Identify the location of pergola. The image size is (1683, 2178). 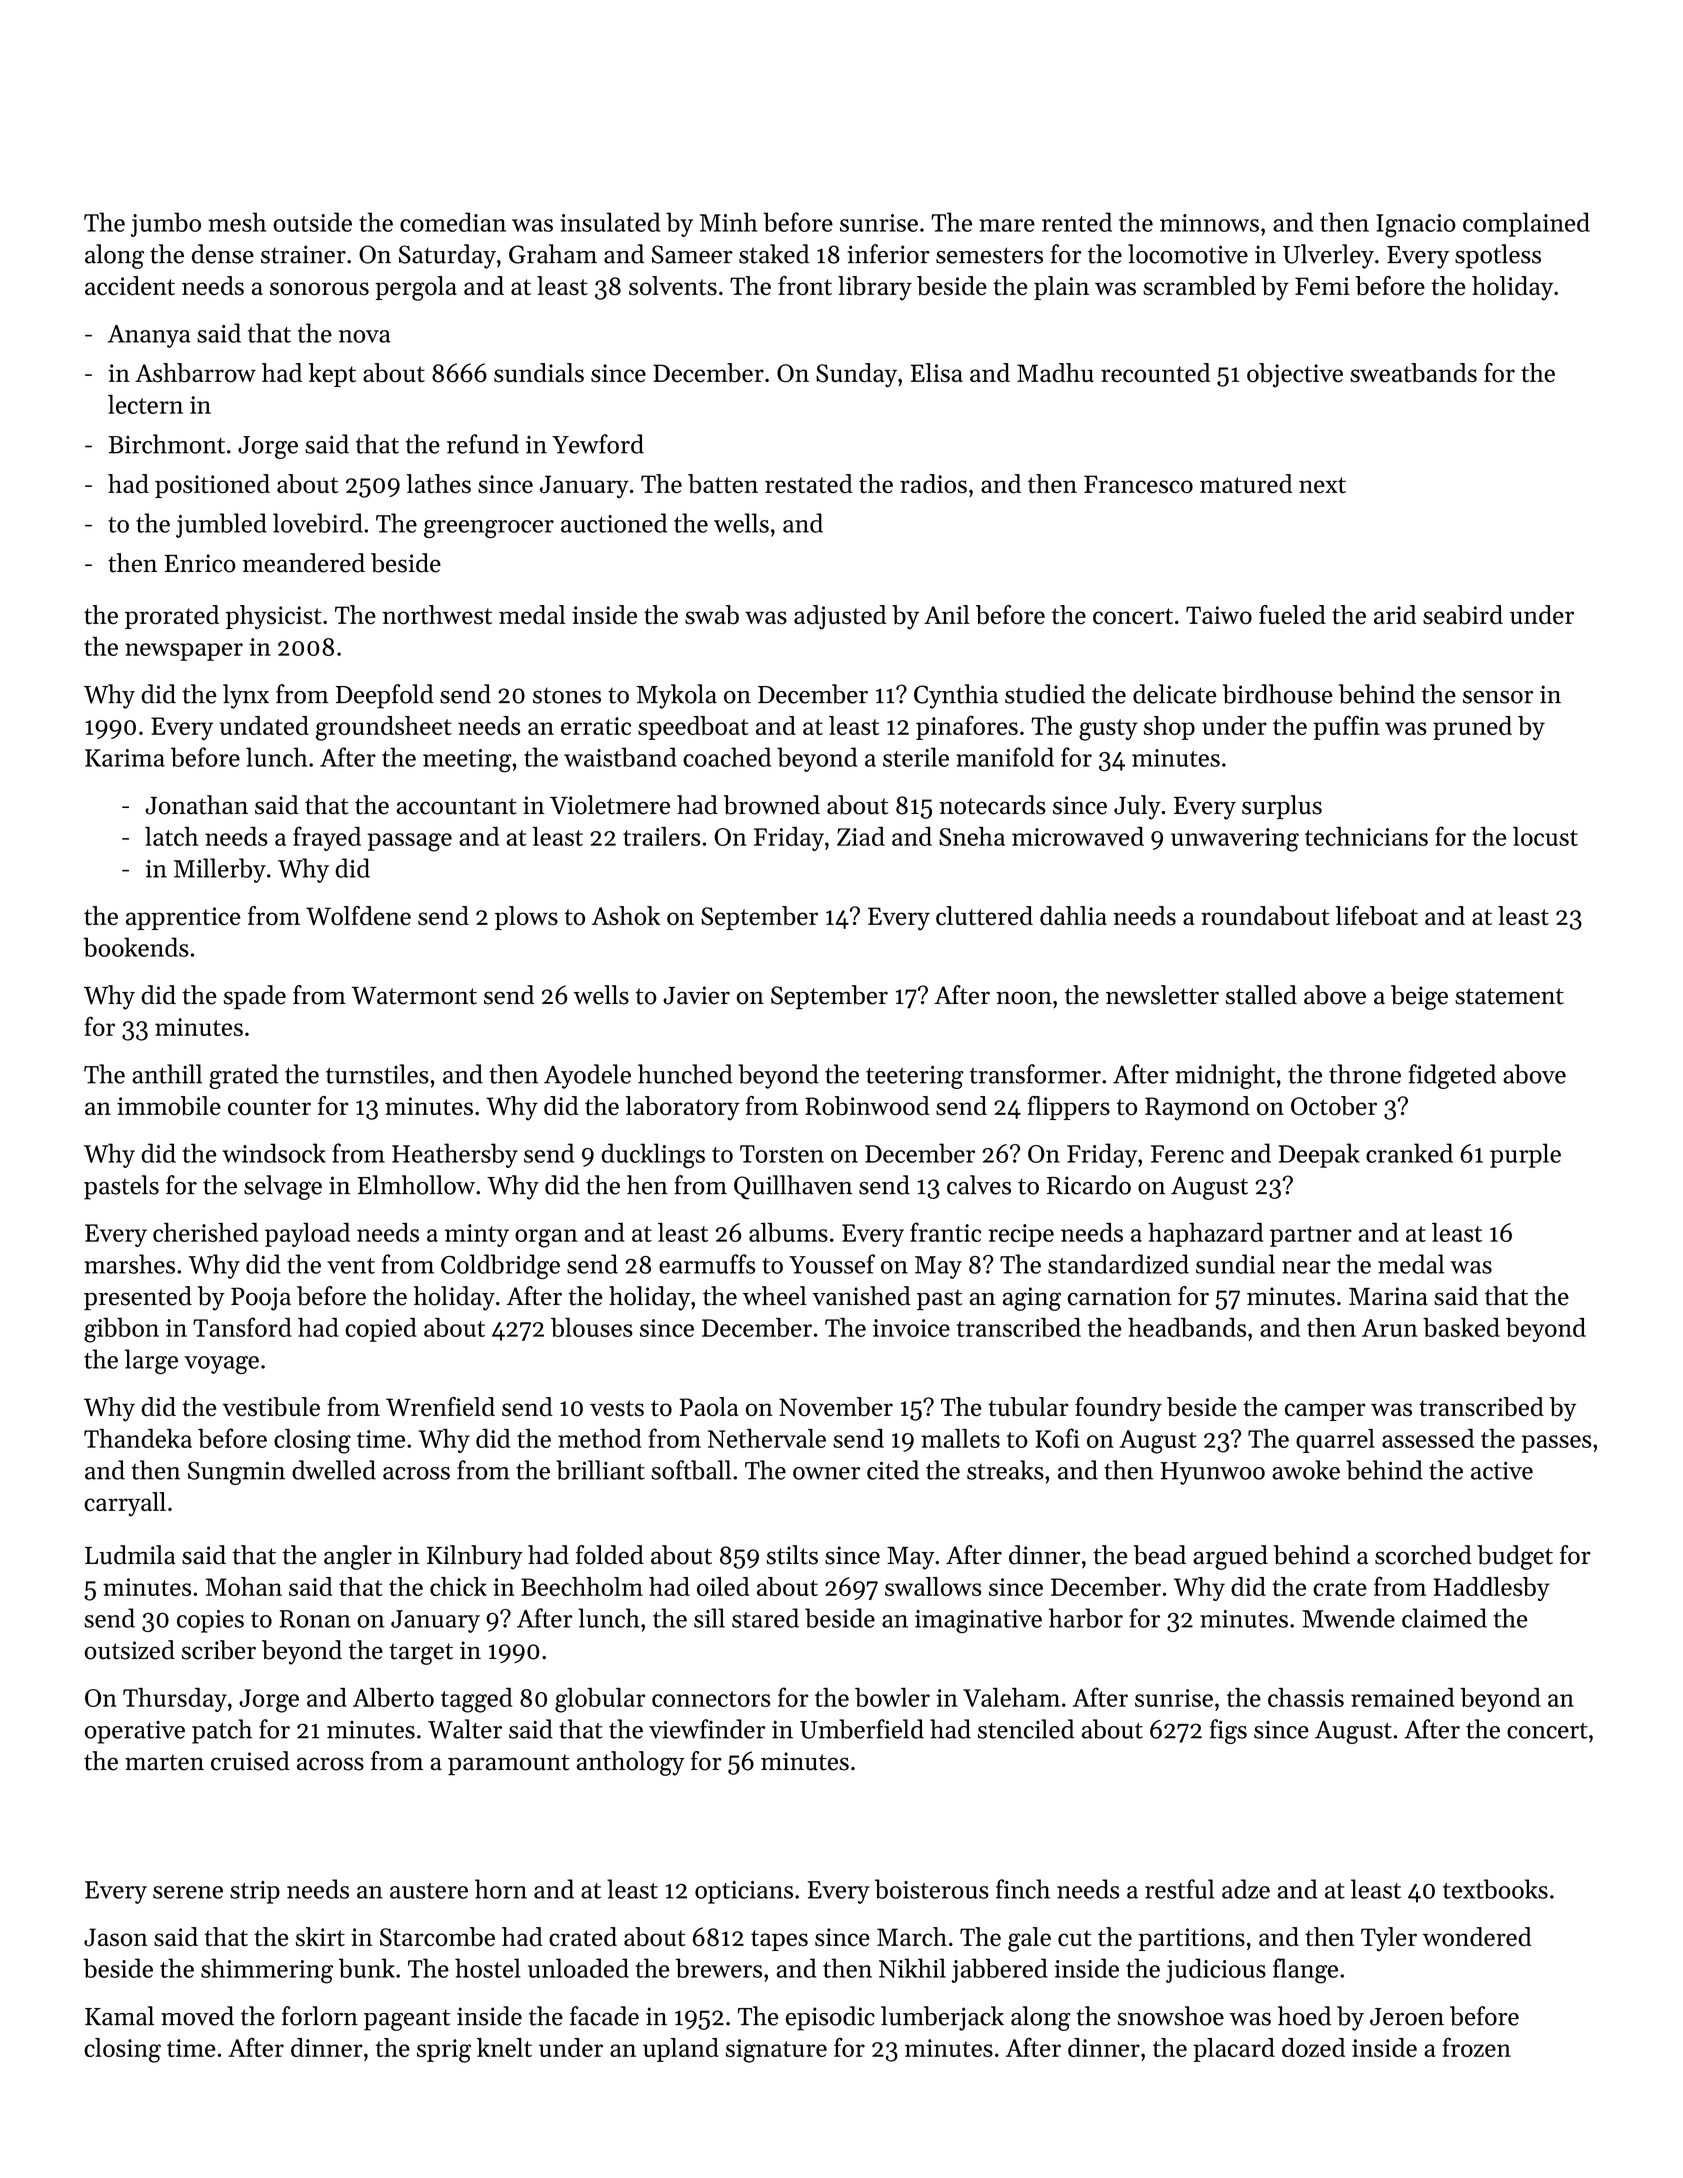
(416, 288).
